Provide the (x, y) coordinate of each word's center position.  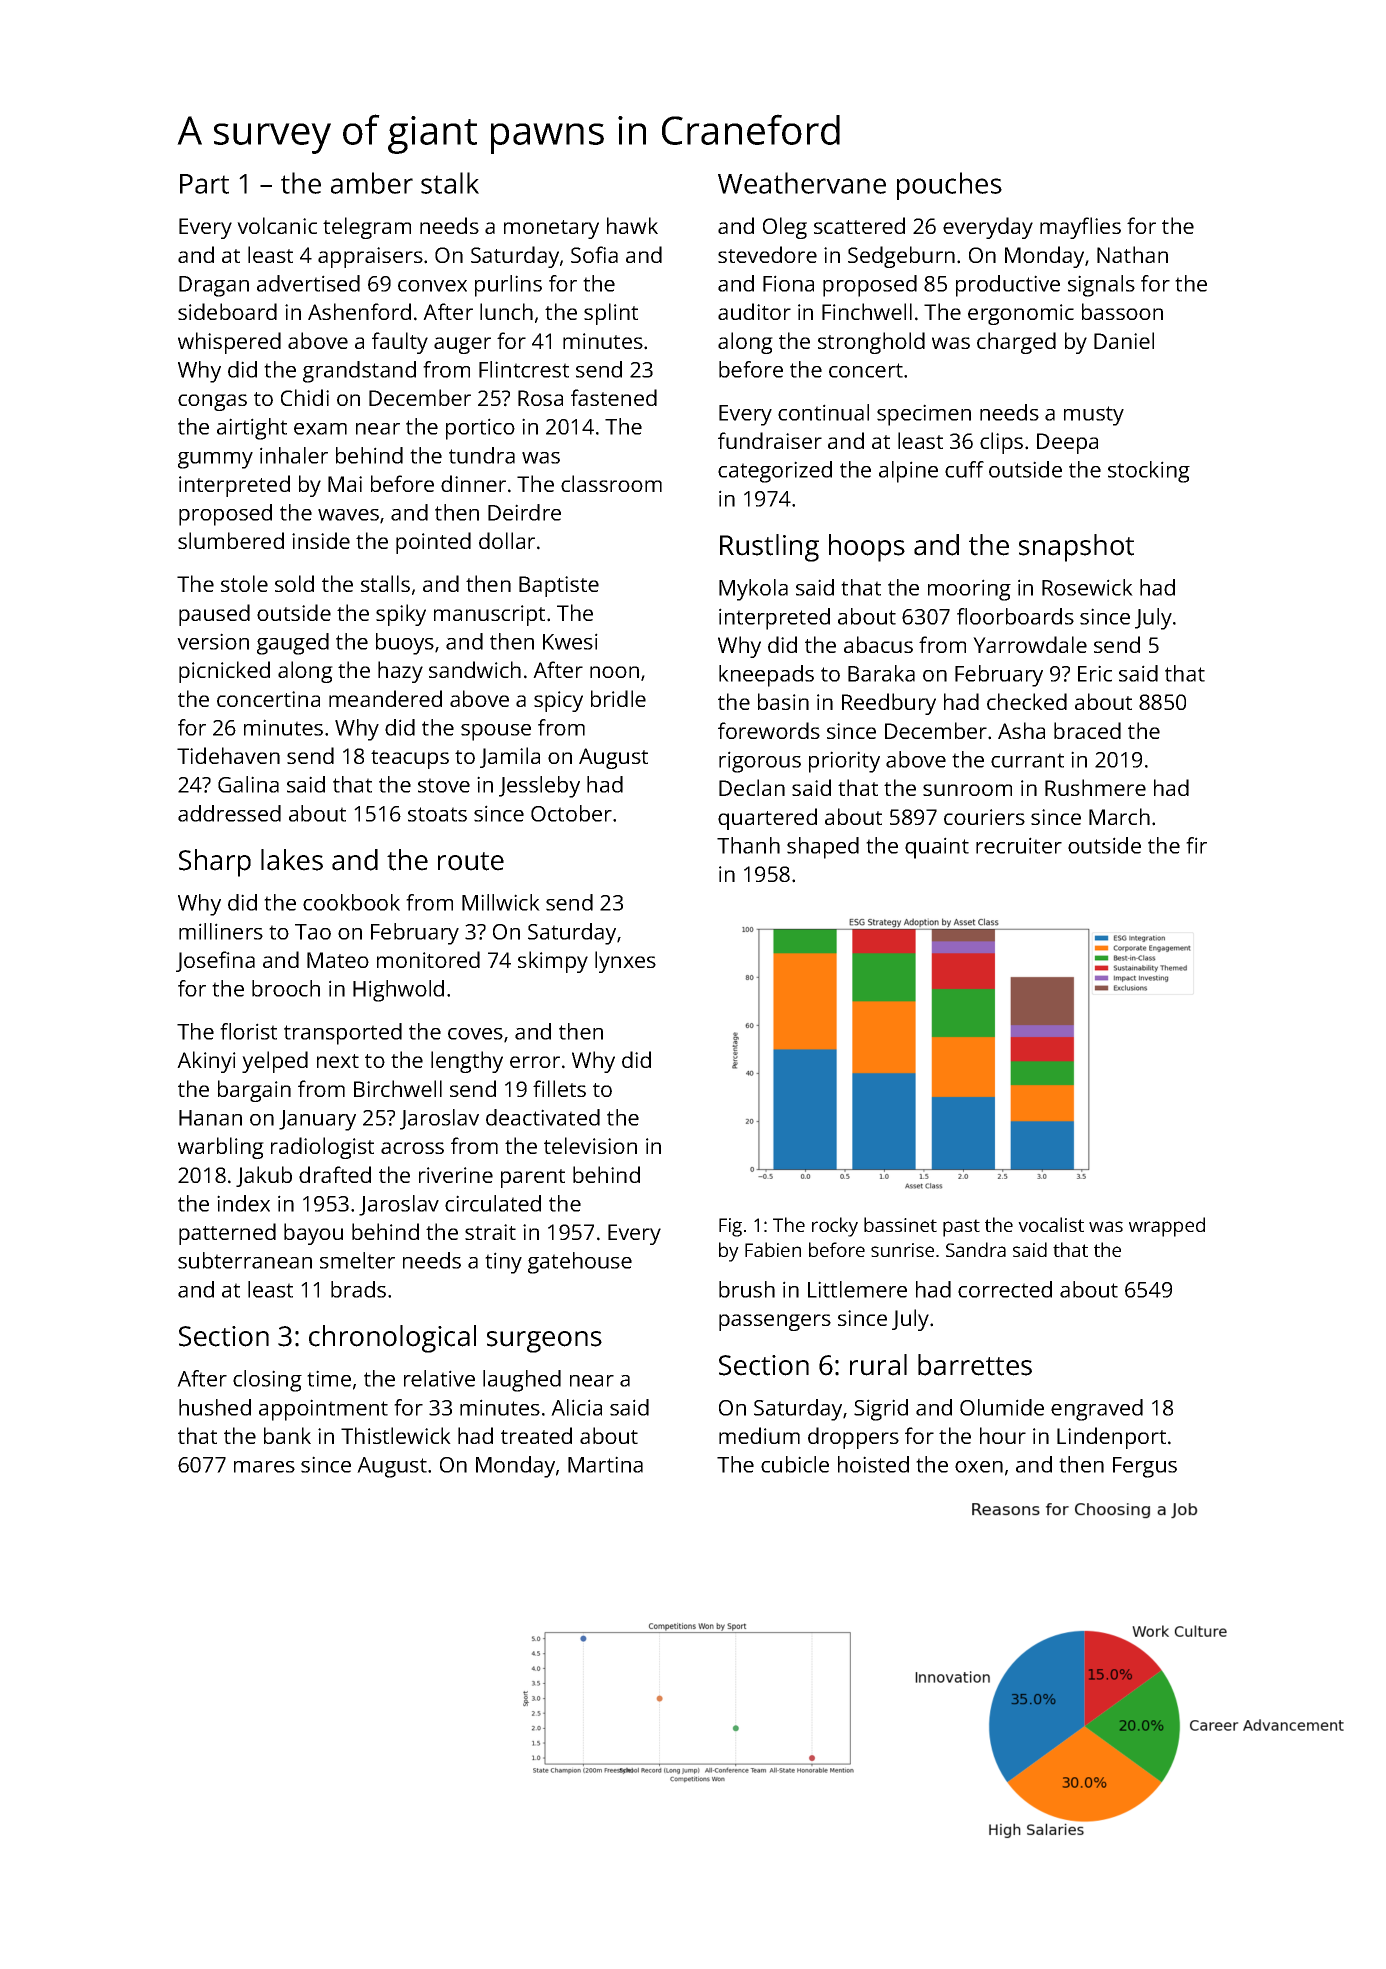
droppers (853, 1438)
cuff (964, 469)
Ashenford (359, 311)
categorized (775, 472)
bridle (618, 698)
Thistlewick (396, 1435)
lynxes (625, 962)
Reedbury (889, 704)
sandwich (475, 669)
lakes (292, 860)
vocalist (1051, 1224)
